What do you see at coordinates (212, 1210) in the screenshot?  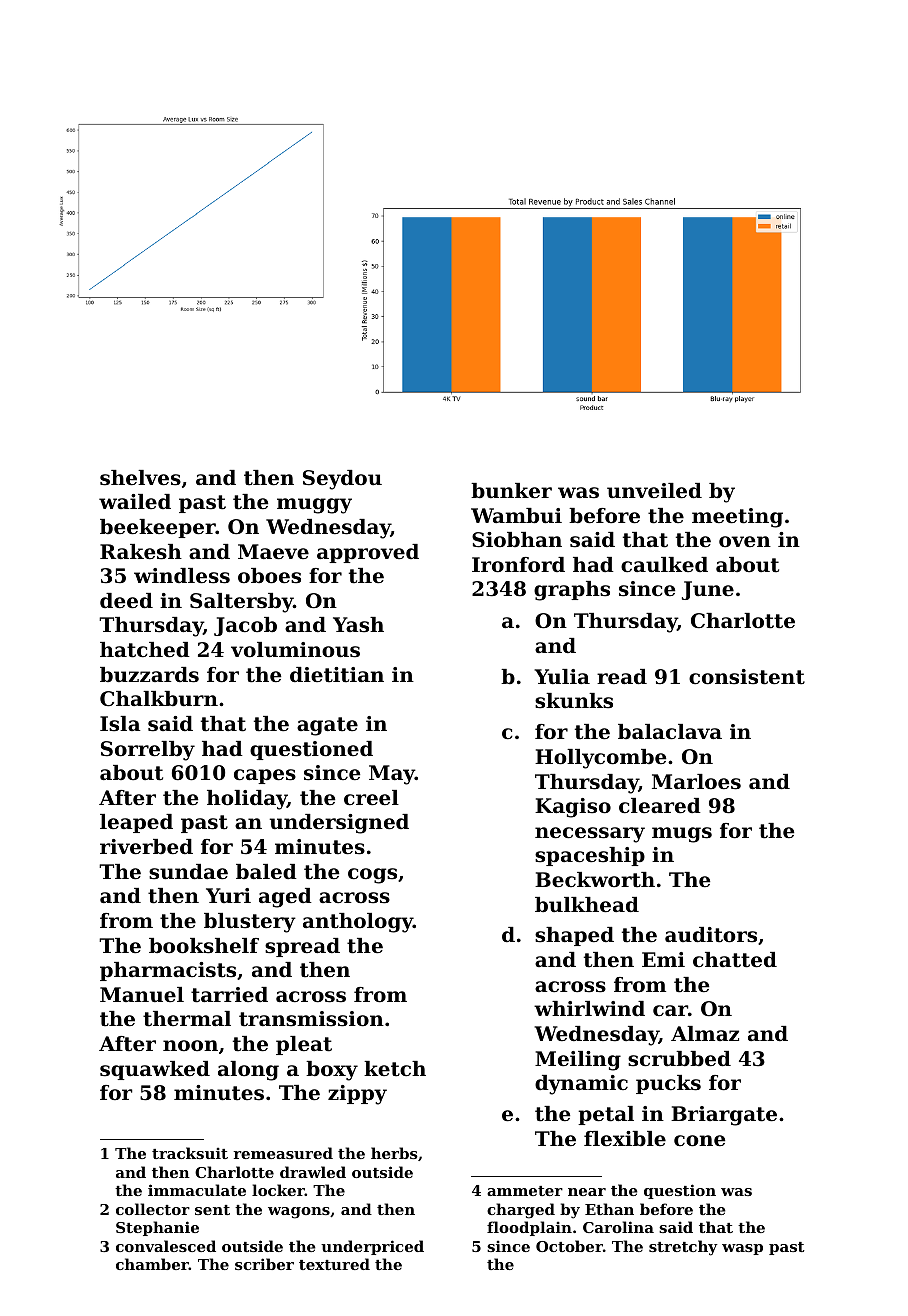 I see `sent` at bounding box center [212, 1210].
